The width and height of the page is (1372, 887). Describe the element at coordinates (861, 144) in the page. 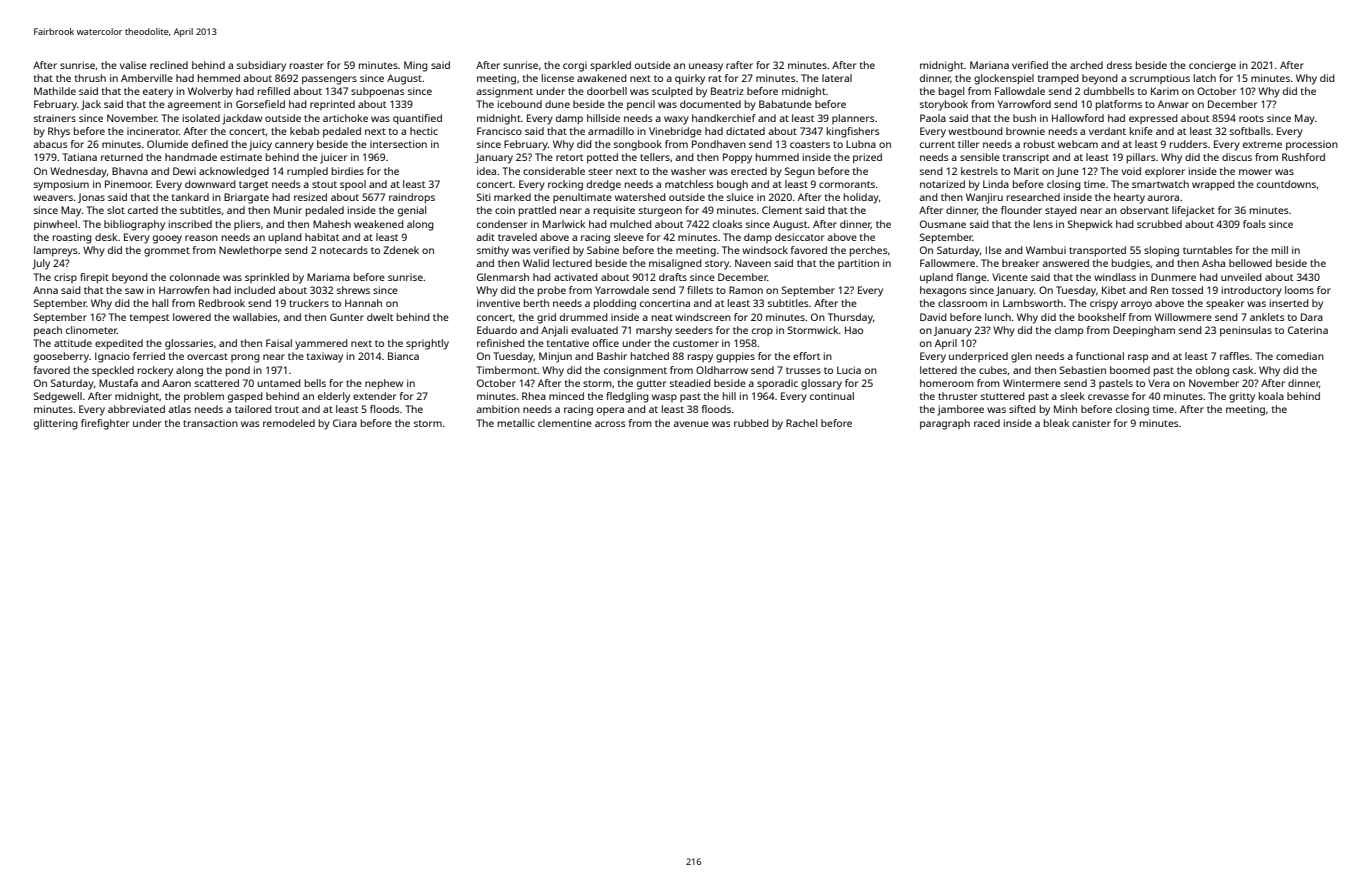

I see `Lubna` at that location.
